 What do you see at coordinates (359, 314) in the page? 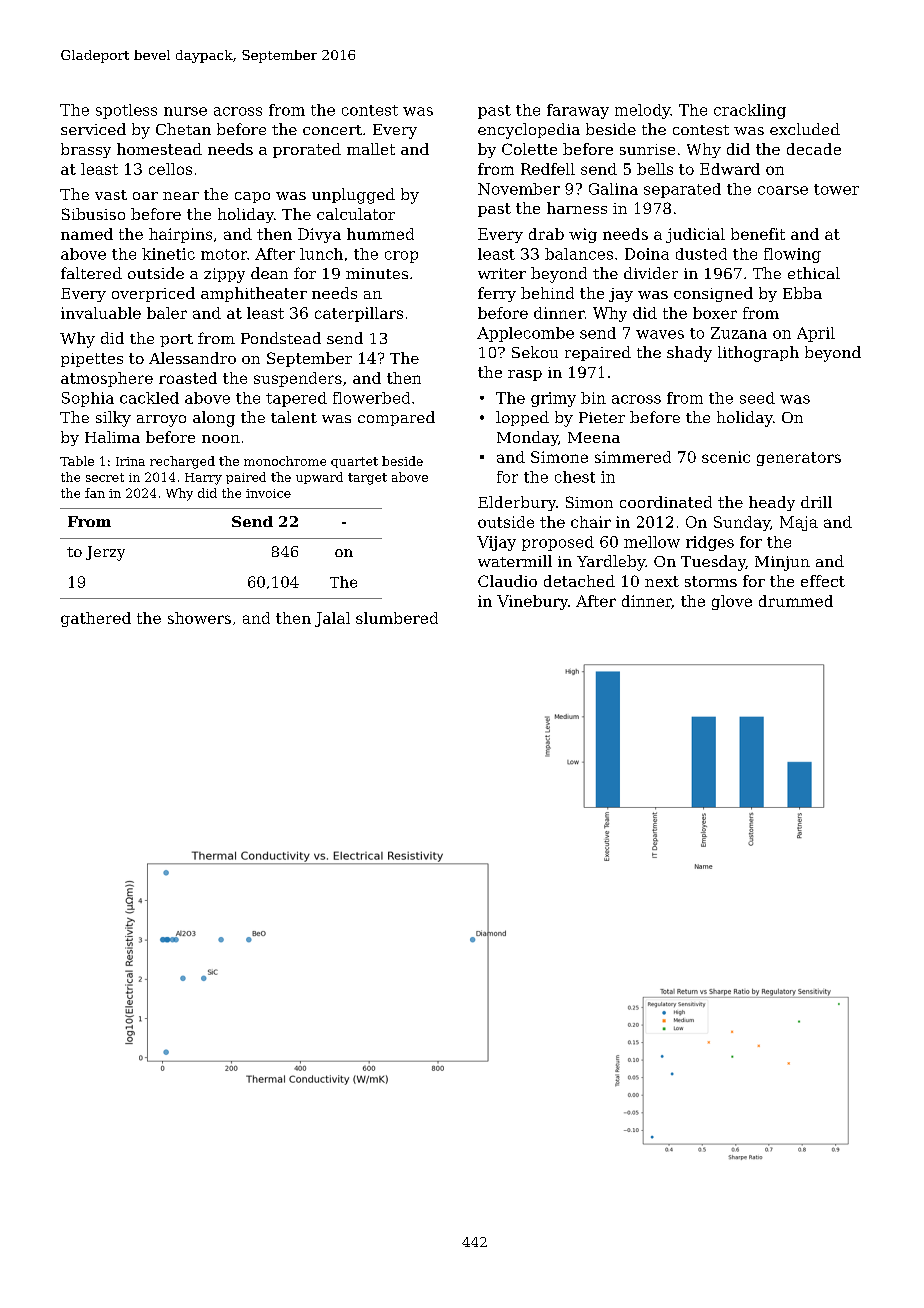
I see `caterpillars` at bounding box center [359, 314].
